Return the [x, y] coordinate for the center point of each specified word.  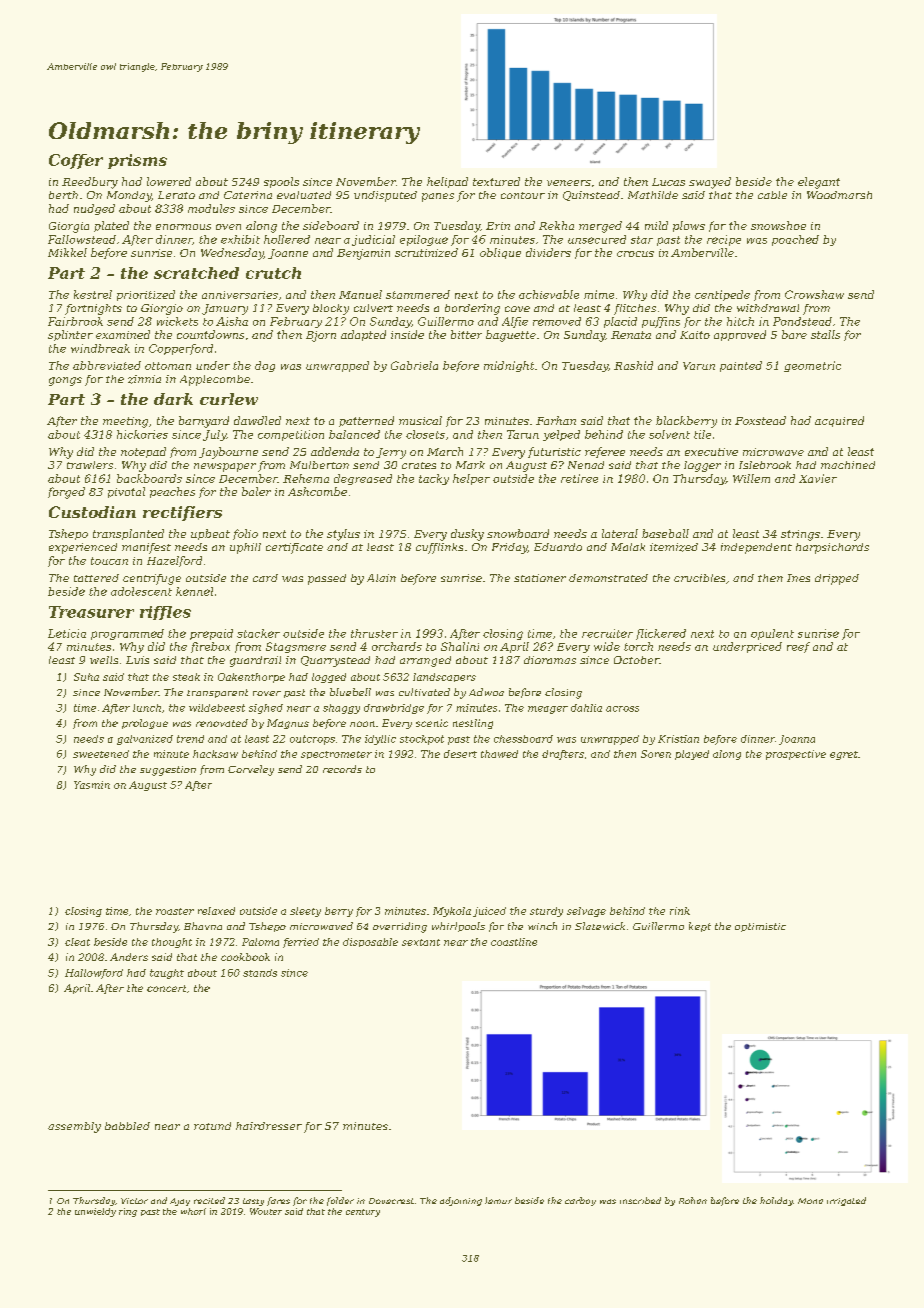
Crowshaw [814, 294]
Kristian [678, 739]
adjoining [461, 1201]
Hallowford [94, 974]
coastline [514, 942]
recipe [724, 240]
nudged [94, 209]
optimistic [760, 927]
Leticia [67, 633]
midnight [509, 366]
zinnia [144, 379]
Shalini [460, 646]
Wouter [266, 1211]
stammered [418, 294]
